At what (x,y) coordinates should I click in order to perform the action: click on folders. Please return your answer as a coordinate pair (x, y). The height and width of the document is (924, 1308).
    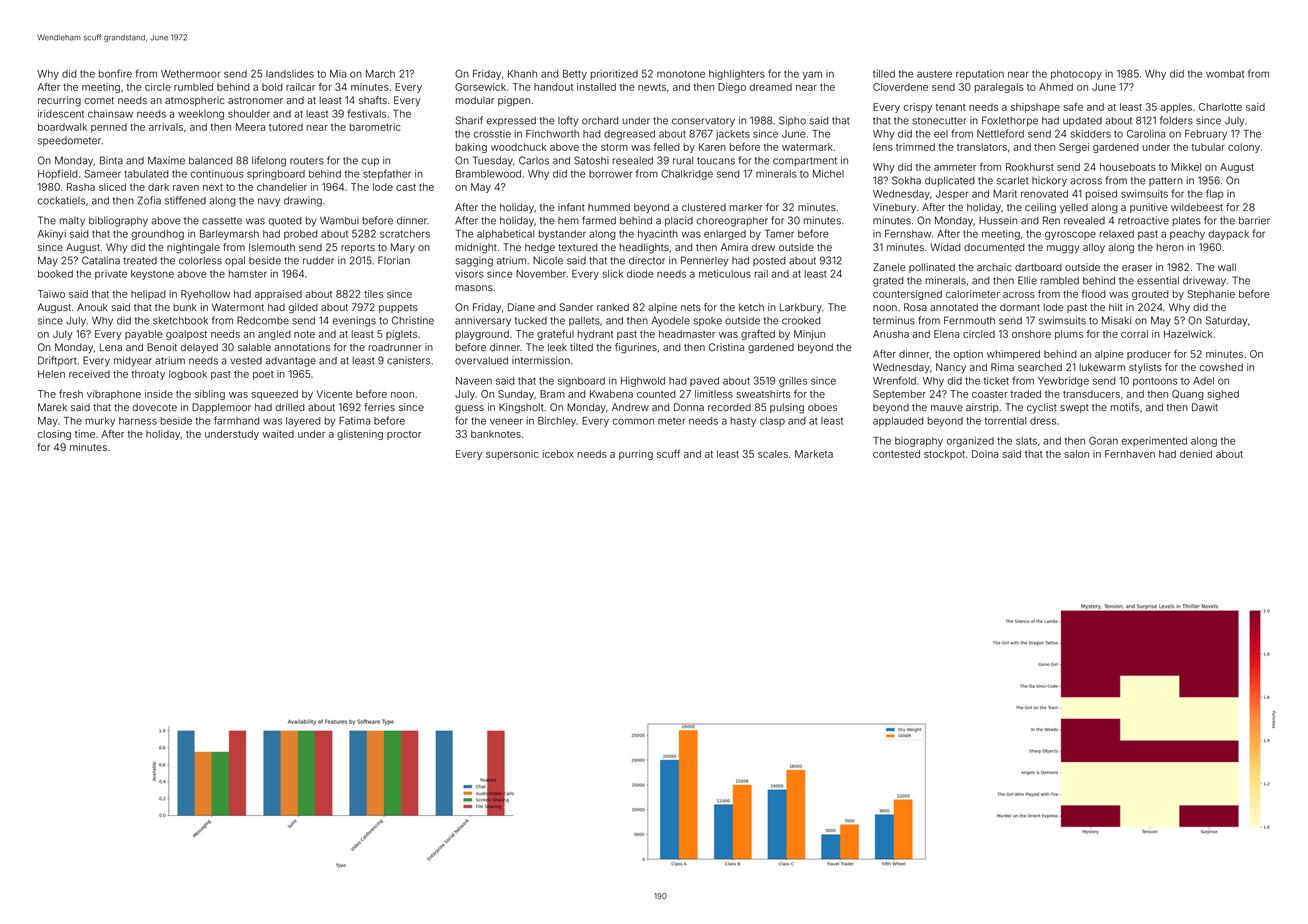
    Looking at the image, I should click on (1176, 120).
